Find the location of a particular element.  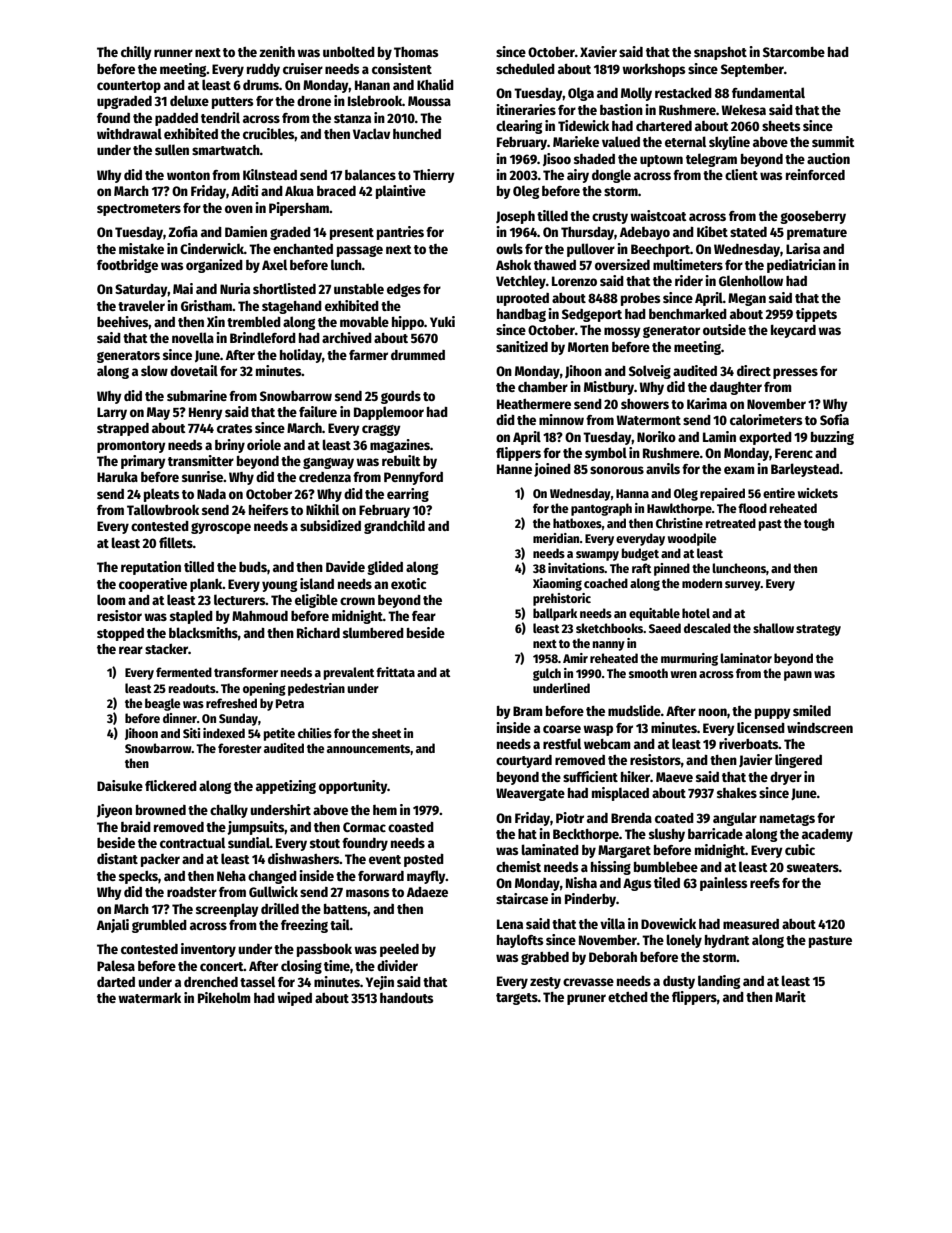

Thomas is located at coordinates (416, 52).
